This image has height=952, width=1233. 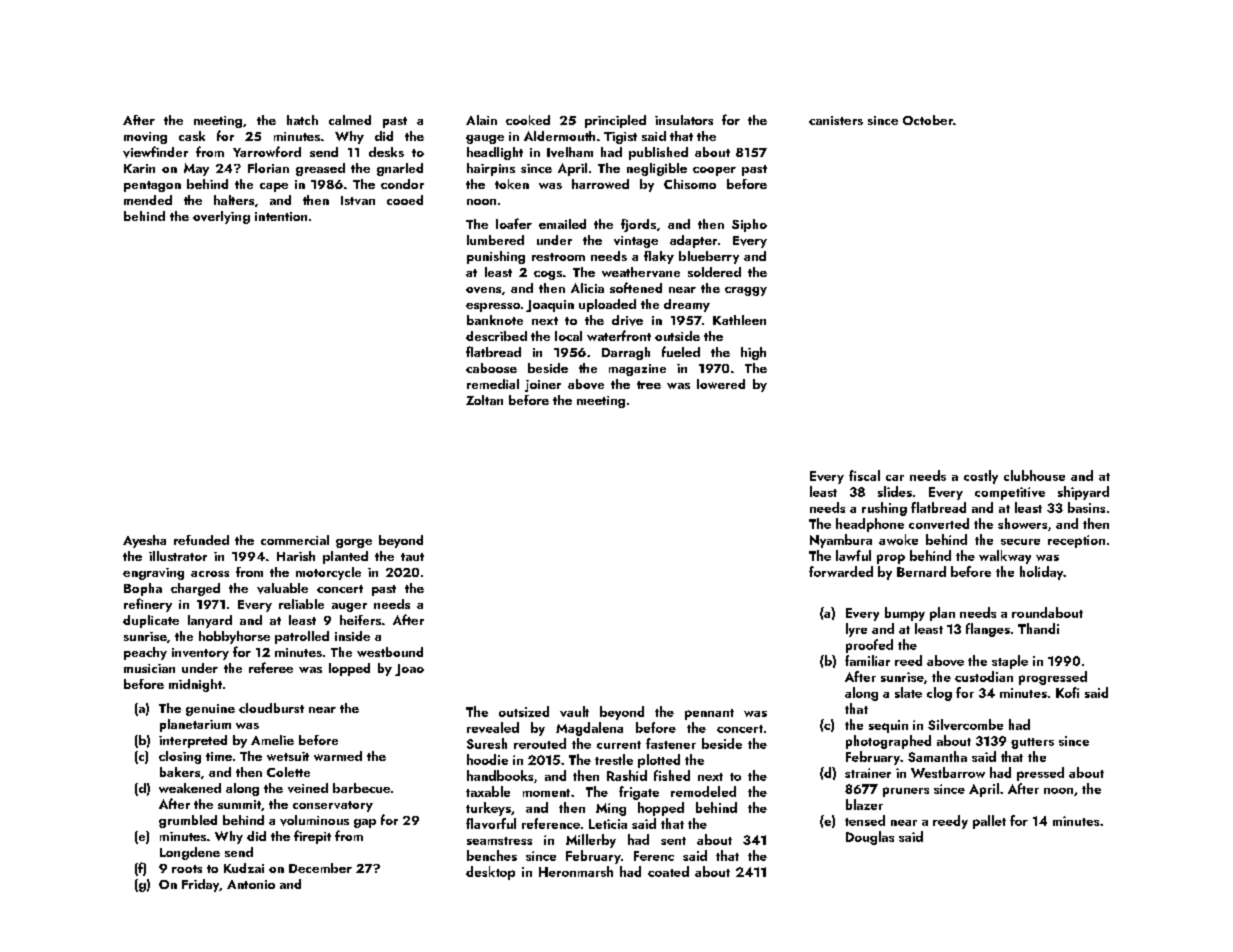 What do you see at coordinates (193, 741) in the image?
I see `interpreted` at bounding box center [193, 741].
